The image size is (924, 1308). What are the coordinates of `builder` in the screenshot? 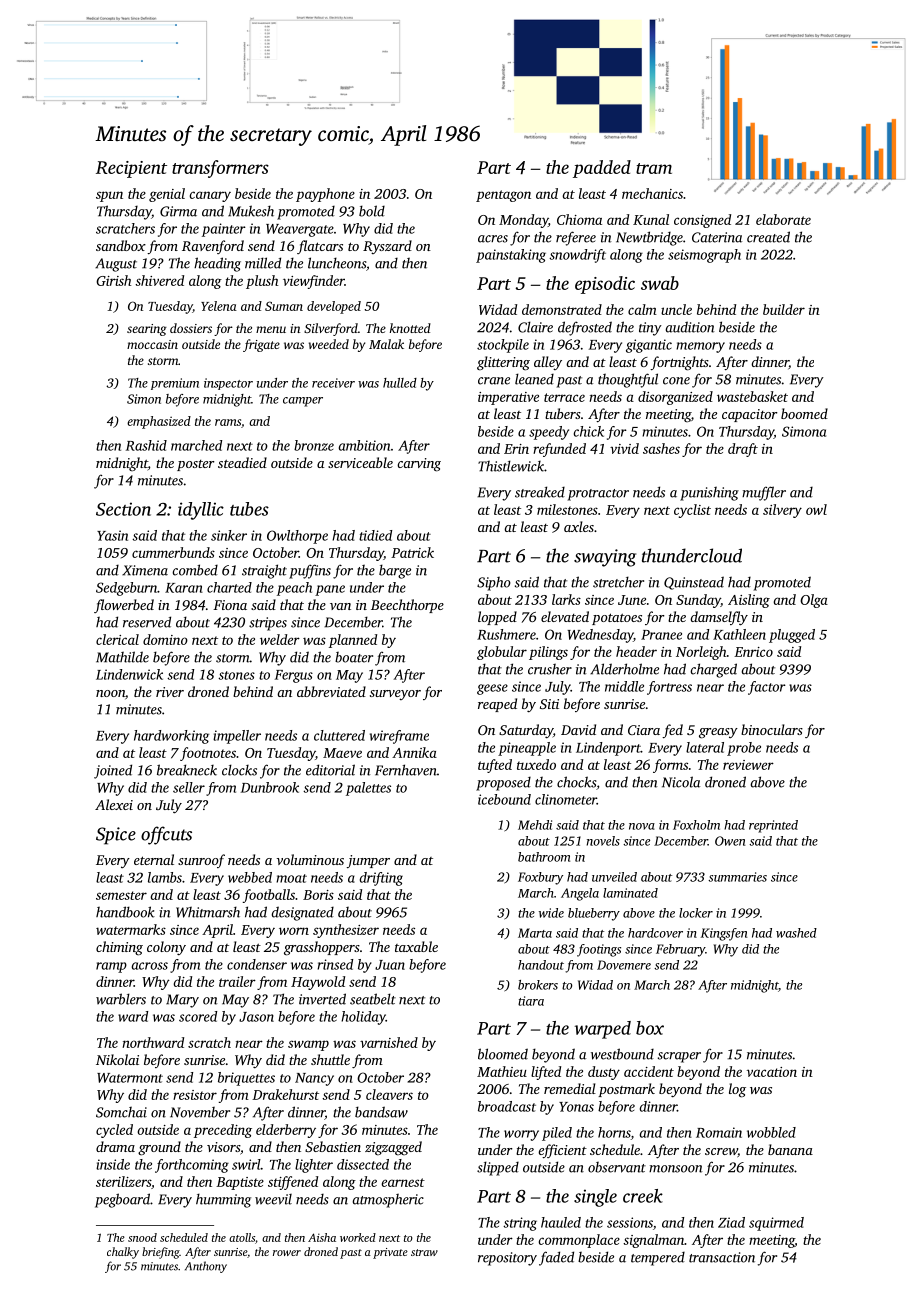 It's located at (784, 309).
